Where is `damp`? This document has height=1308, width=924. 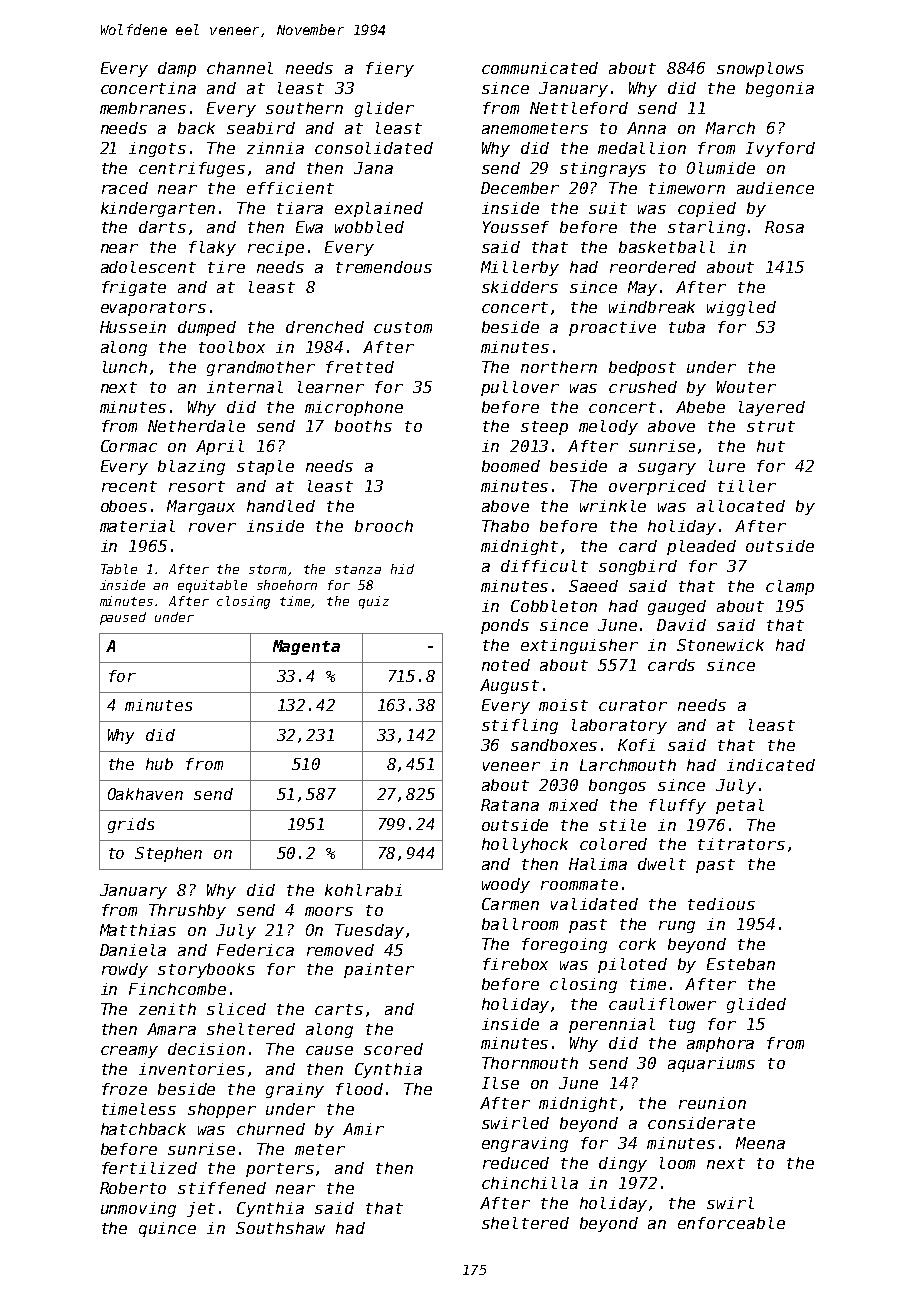 damp is located at coordinates (177, 69).
